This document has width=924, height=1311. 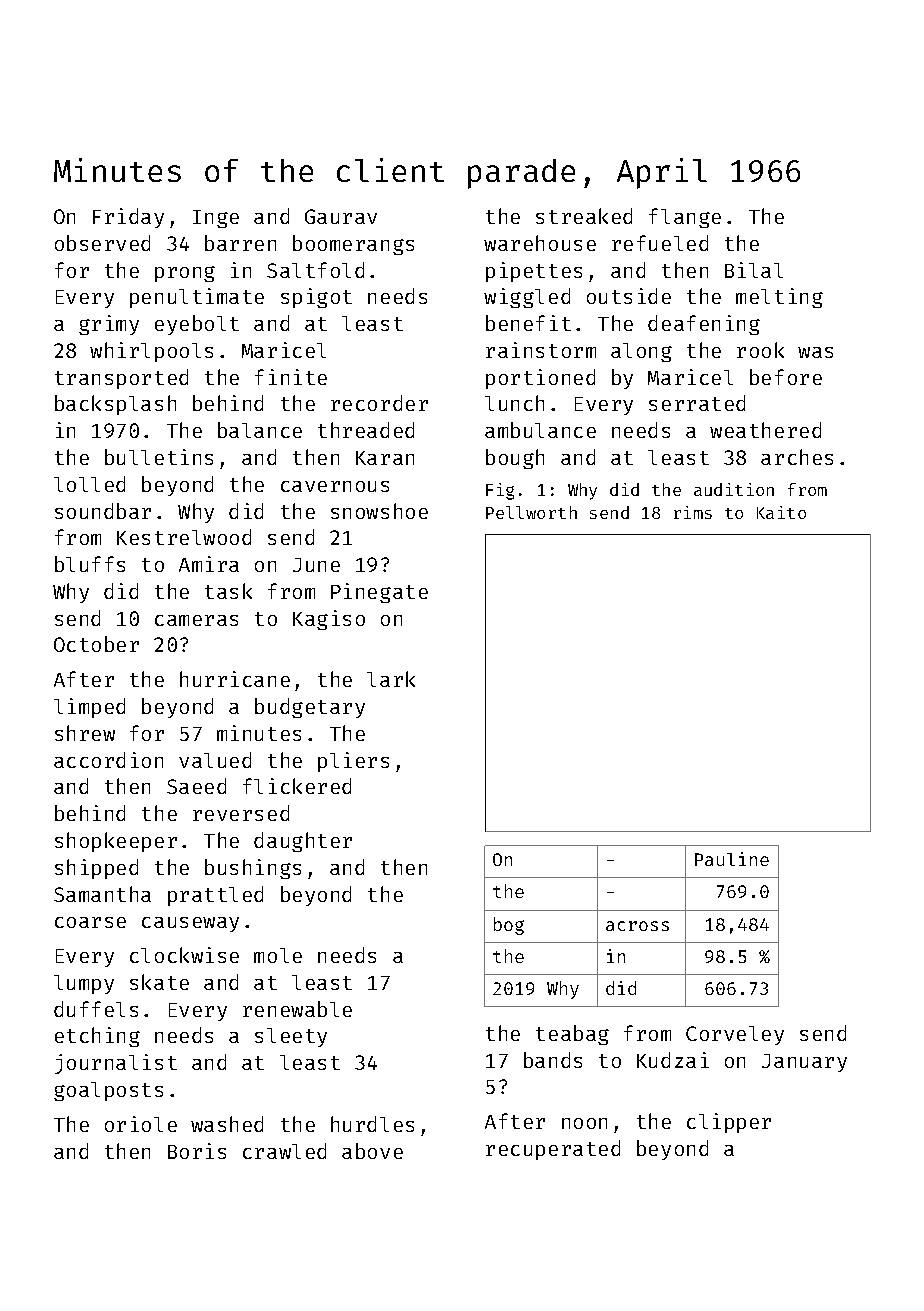 What do you see at coordinates (804, 1063) in the document?
I see `January` at bounding box center [804, 1063].
